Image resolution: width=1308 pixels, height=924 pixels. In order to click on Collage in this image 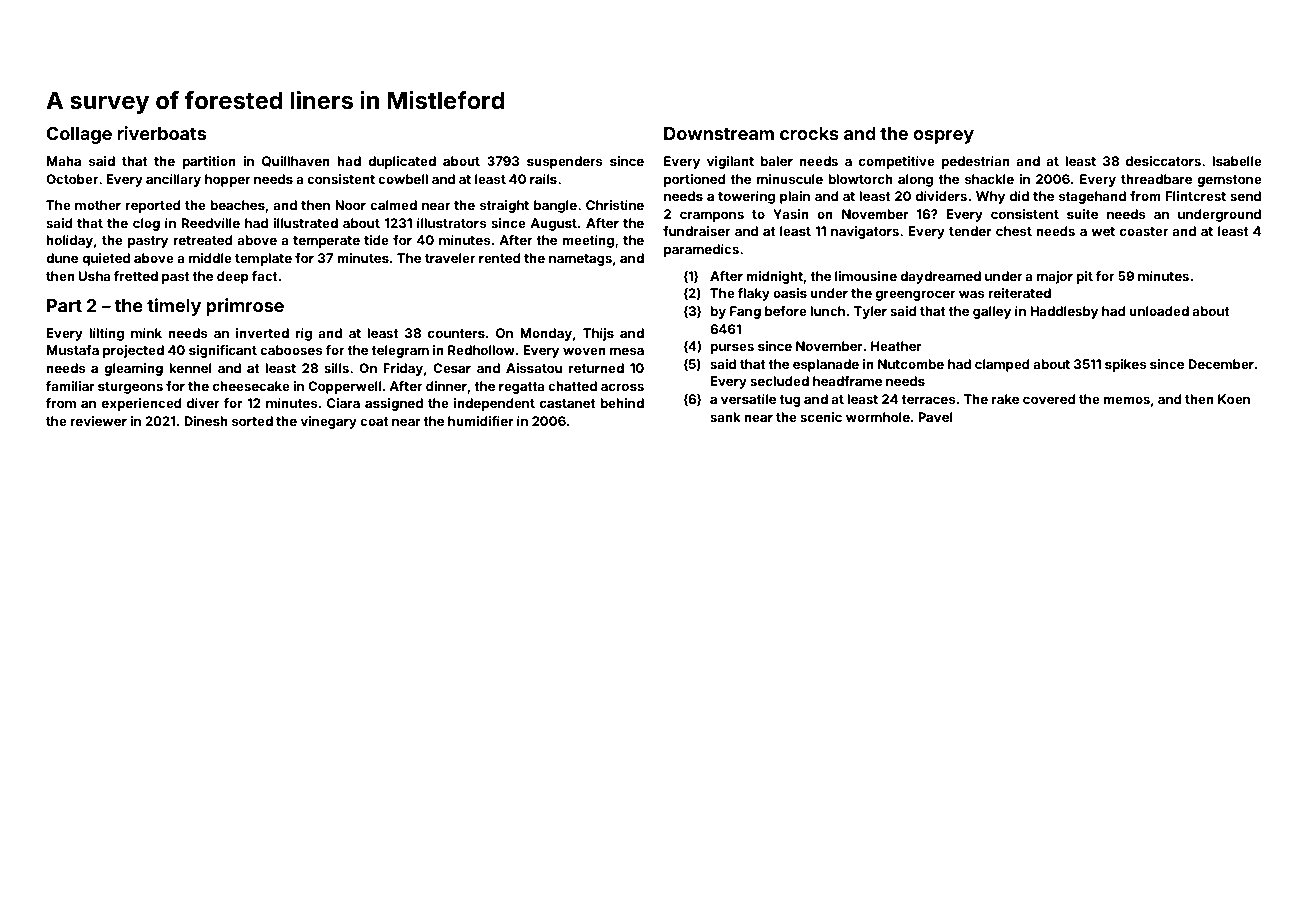, I will do `click(79, 135)`.
